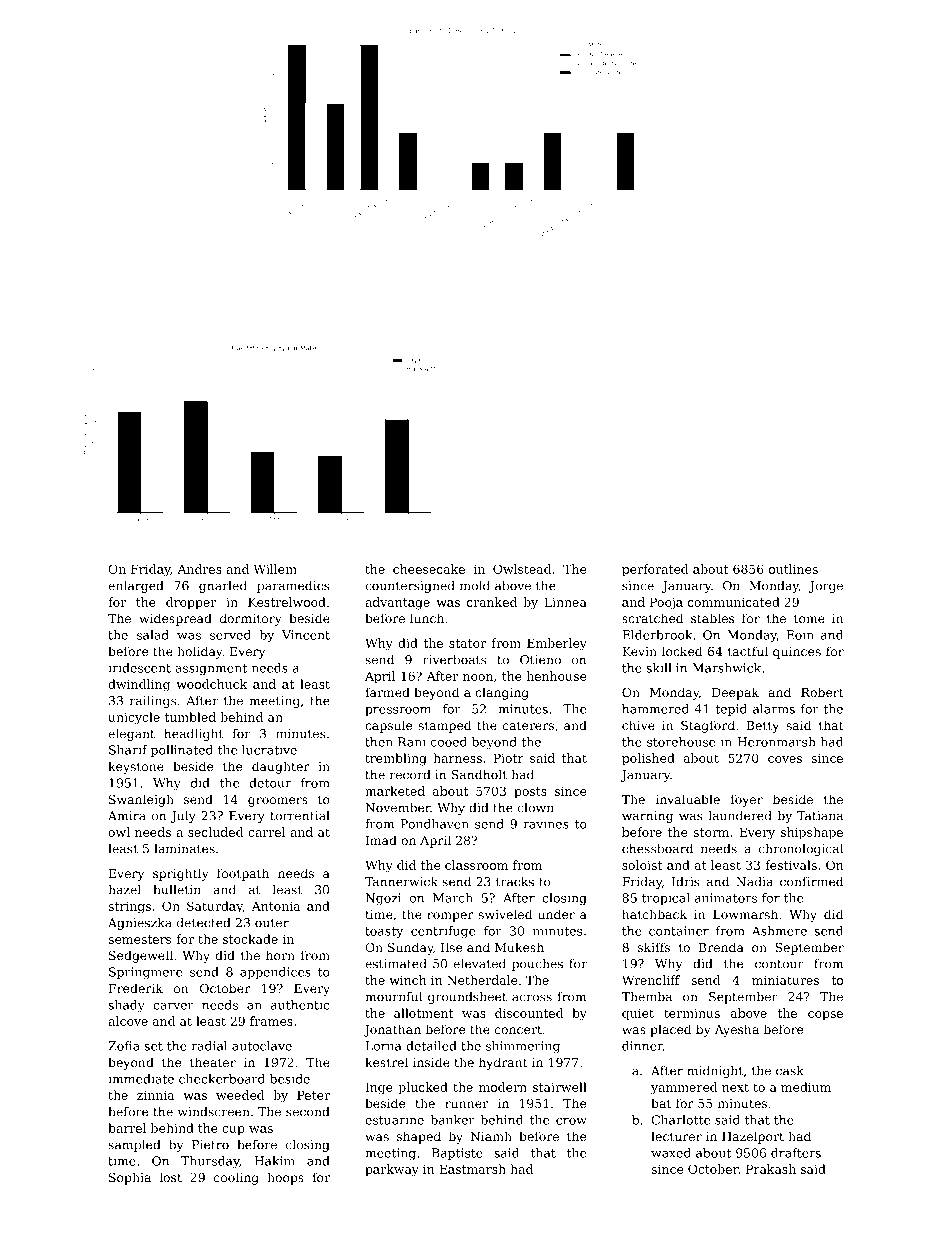 The image size is (952, 1233). I want to click on bulletin, so click(177, 890).
